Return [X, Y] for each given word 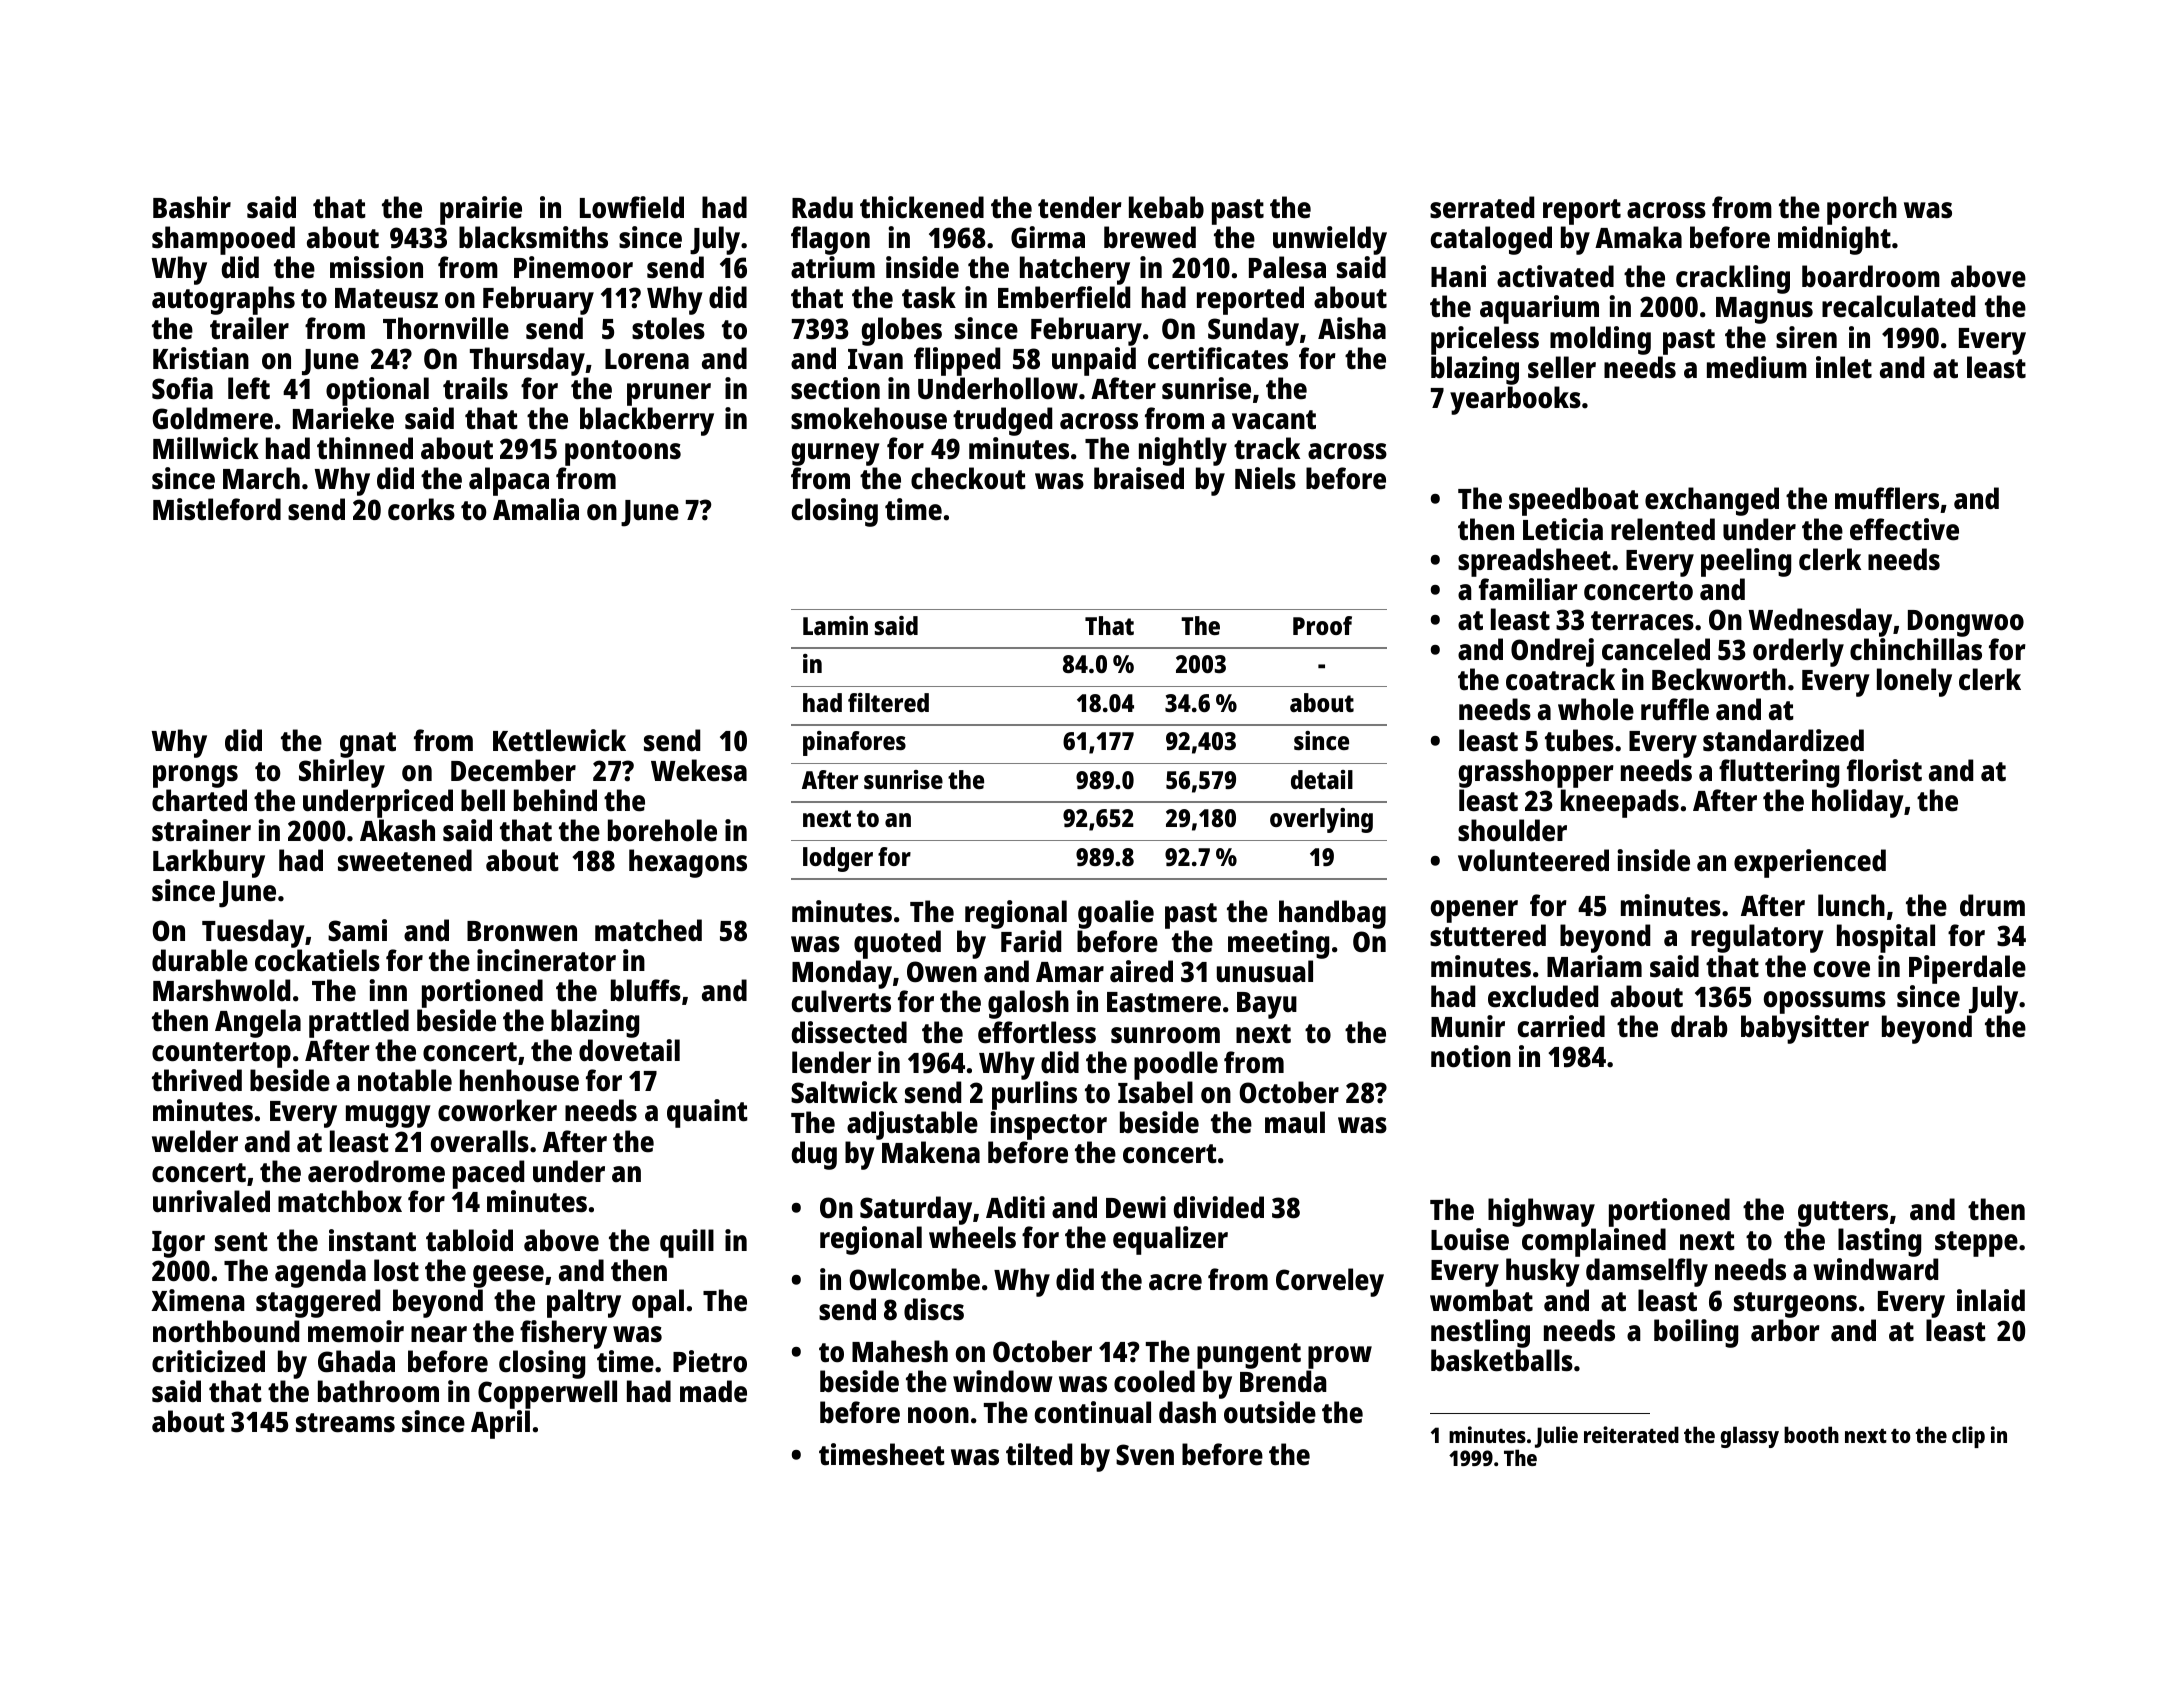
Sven [1145, 1455]
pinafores [854, 743]
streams [345, 1423]
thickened [922, 207]
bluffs [646, 990]
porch [1862, 210]
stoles [668, 328]
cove [1842, 969]
